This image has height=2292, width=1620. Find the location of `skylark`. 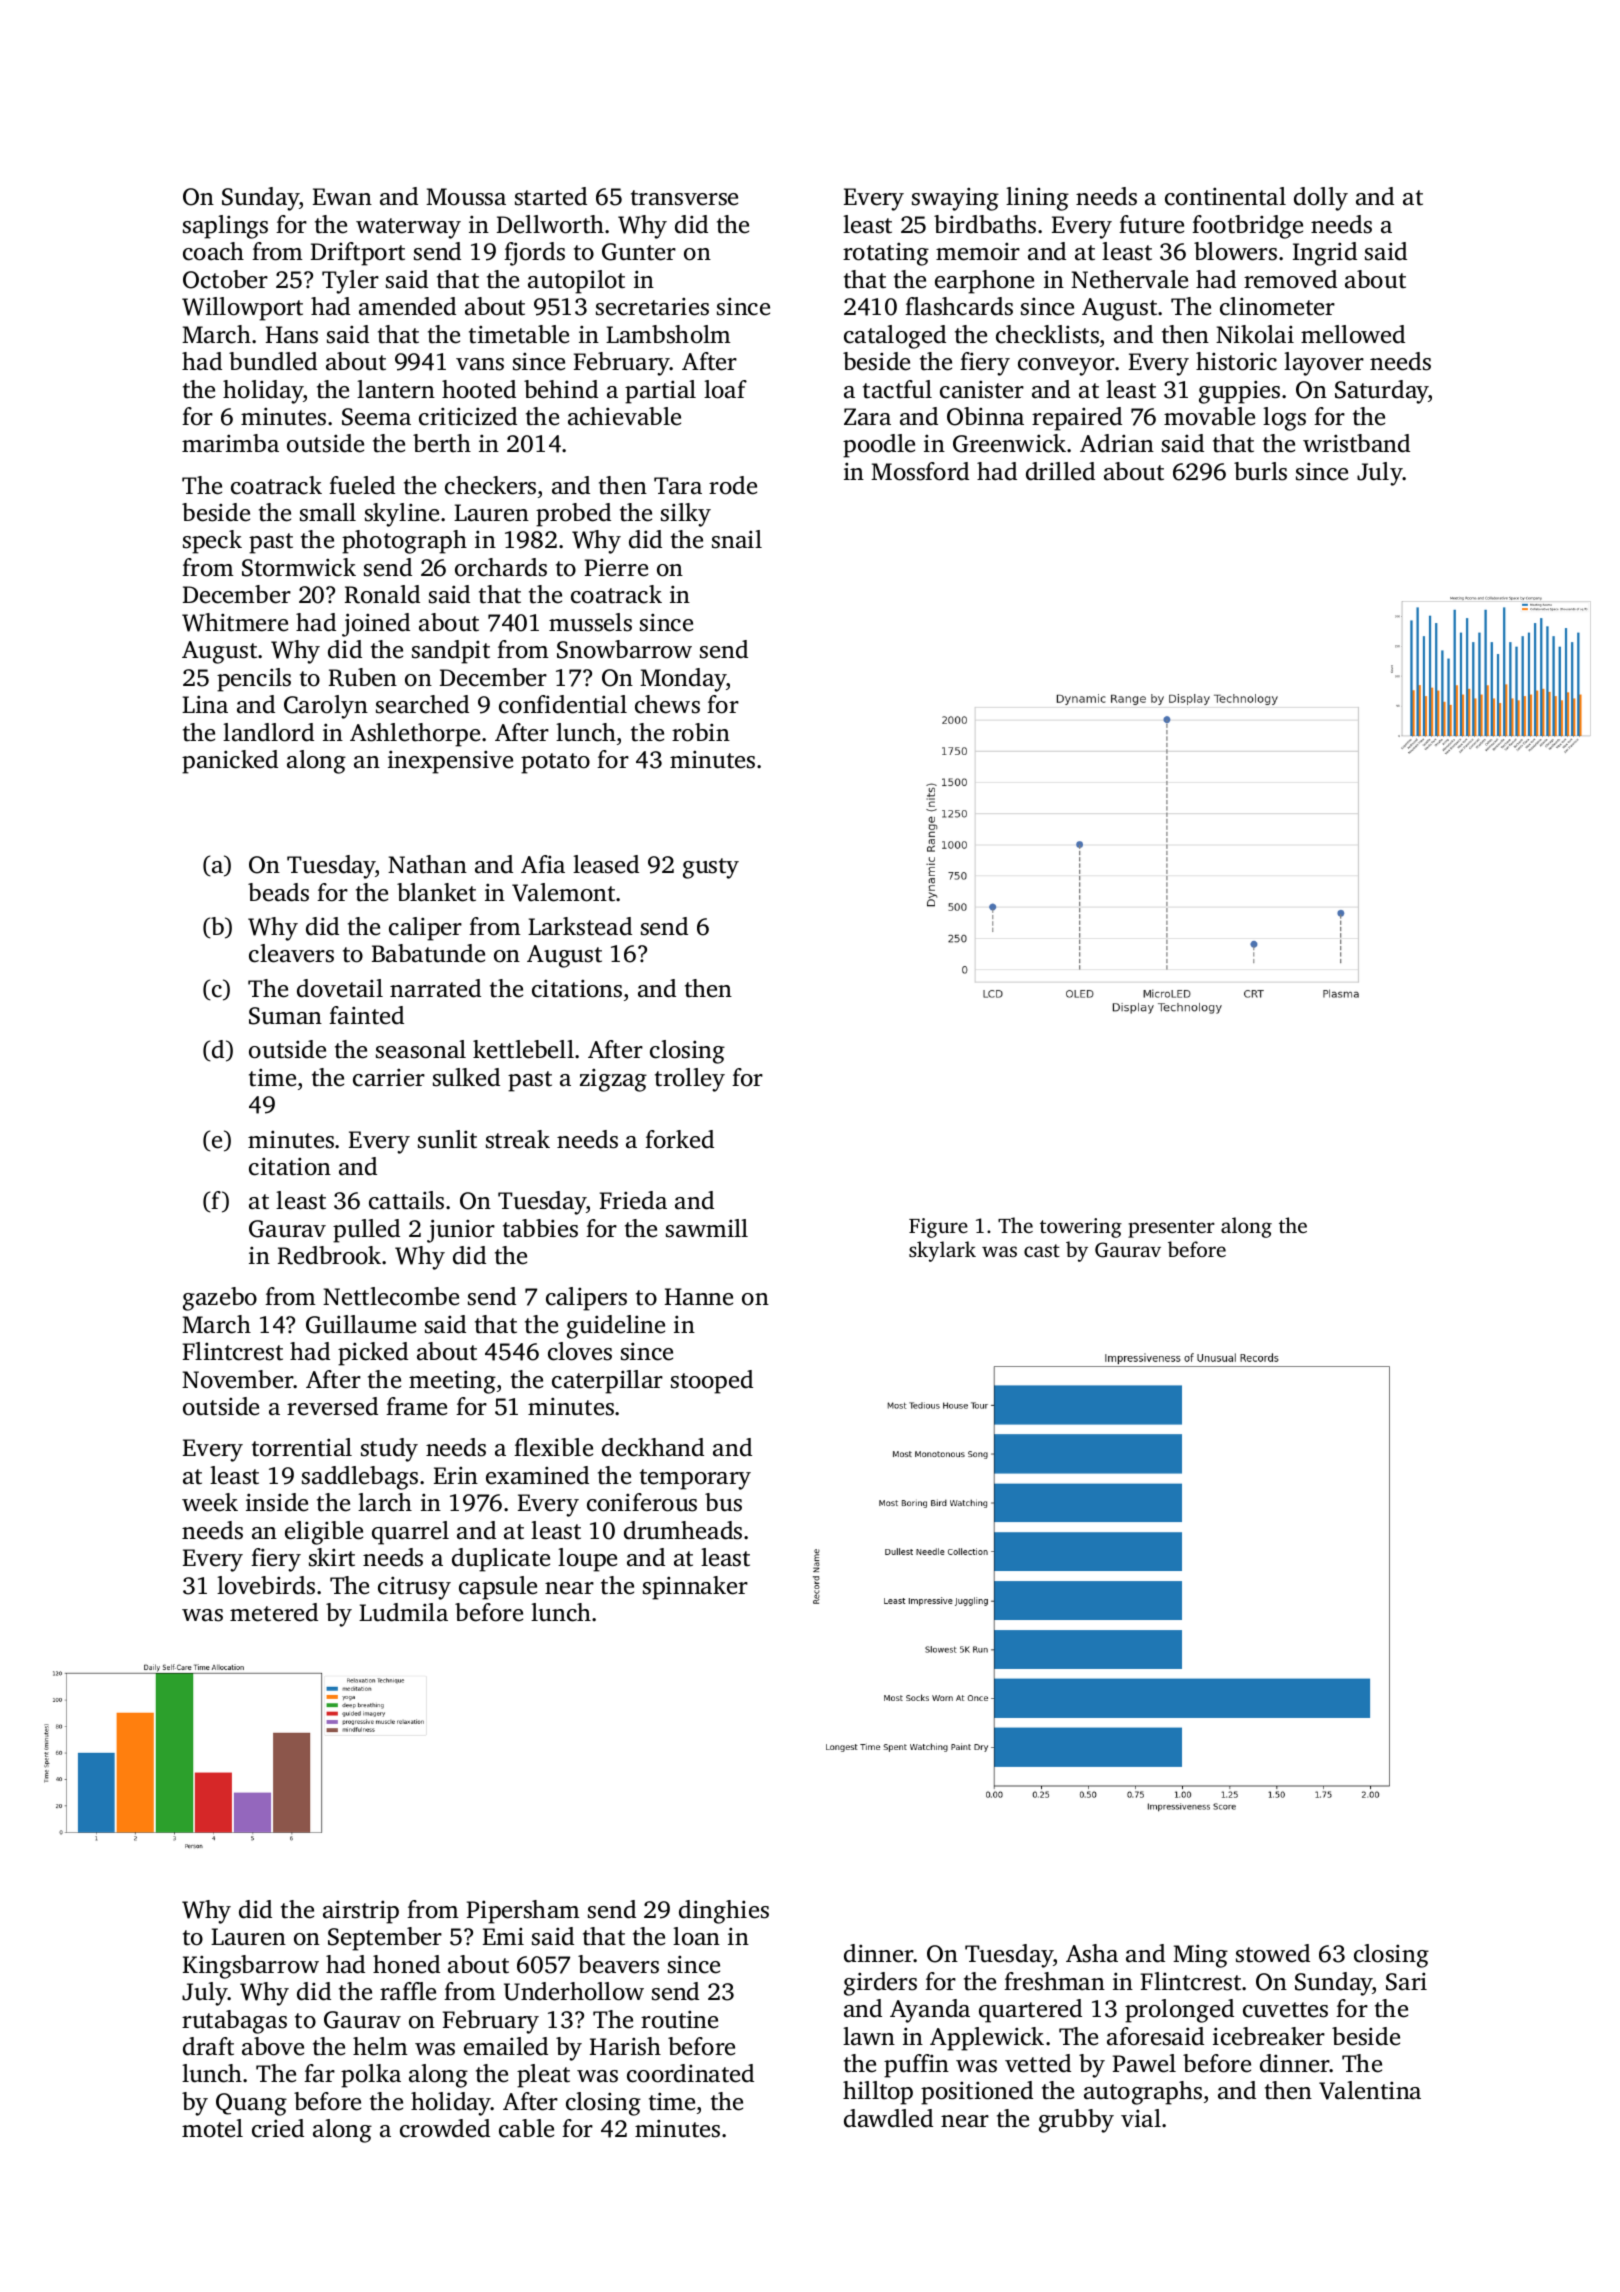

skylark is located at coordinates (942, 1251).
